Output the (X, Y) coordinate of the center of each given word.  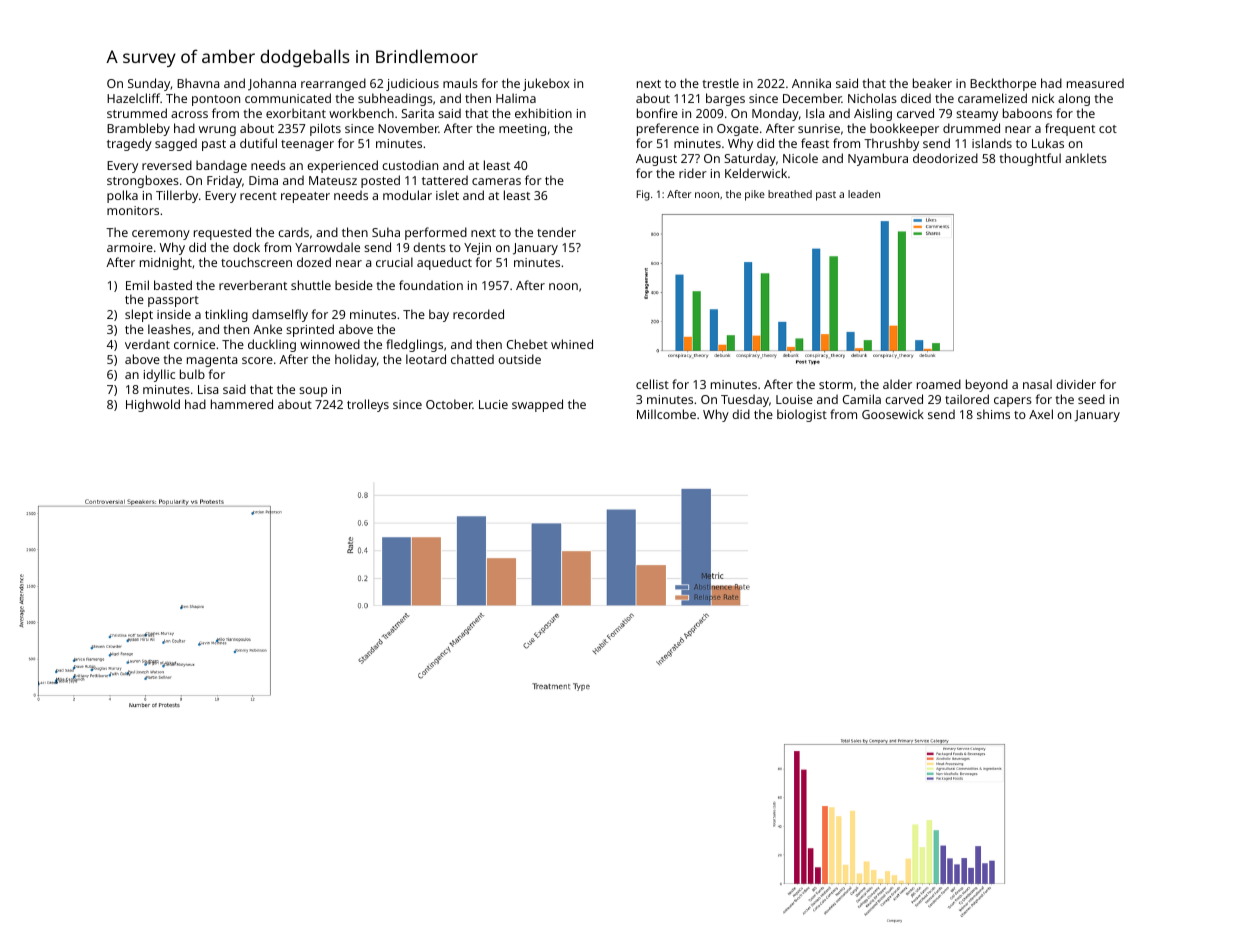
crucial (394, 262)
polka (122, 196)
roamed (939, 384)
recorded (478, 314)
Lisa (208, 389)
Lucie (493, 404)
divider (1076, 384)
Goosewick (893, 414)
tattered (445, 180)
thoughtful (1030, 159)
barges (725, 99)
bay (439, 315)
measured (1095, 83)
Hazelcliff (134, 98)
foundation (431, 285)
